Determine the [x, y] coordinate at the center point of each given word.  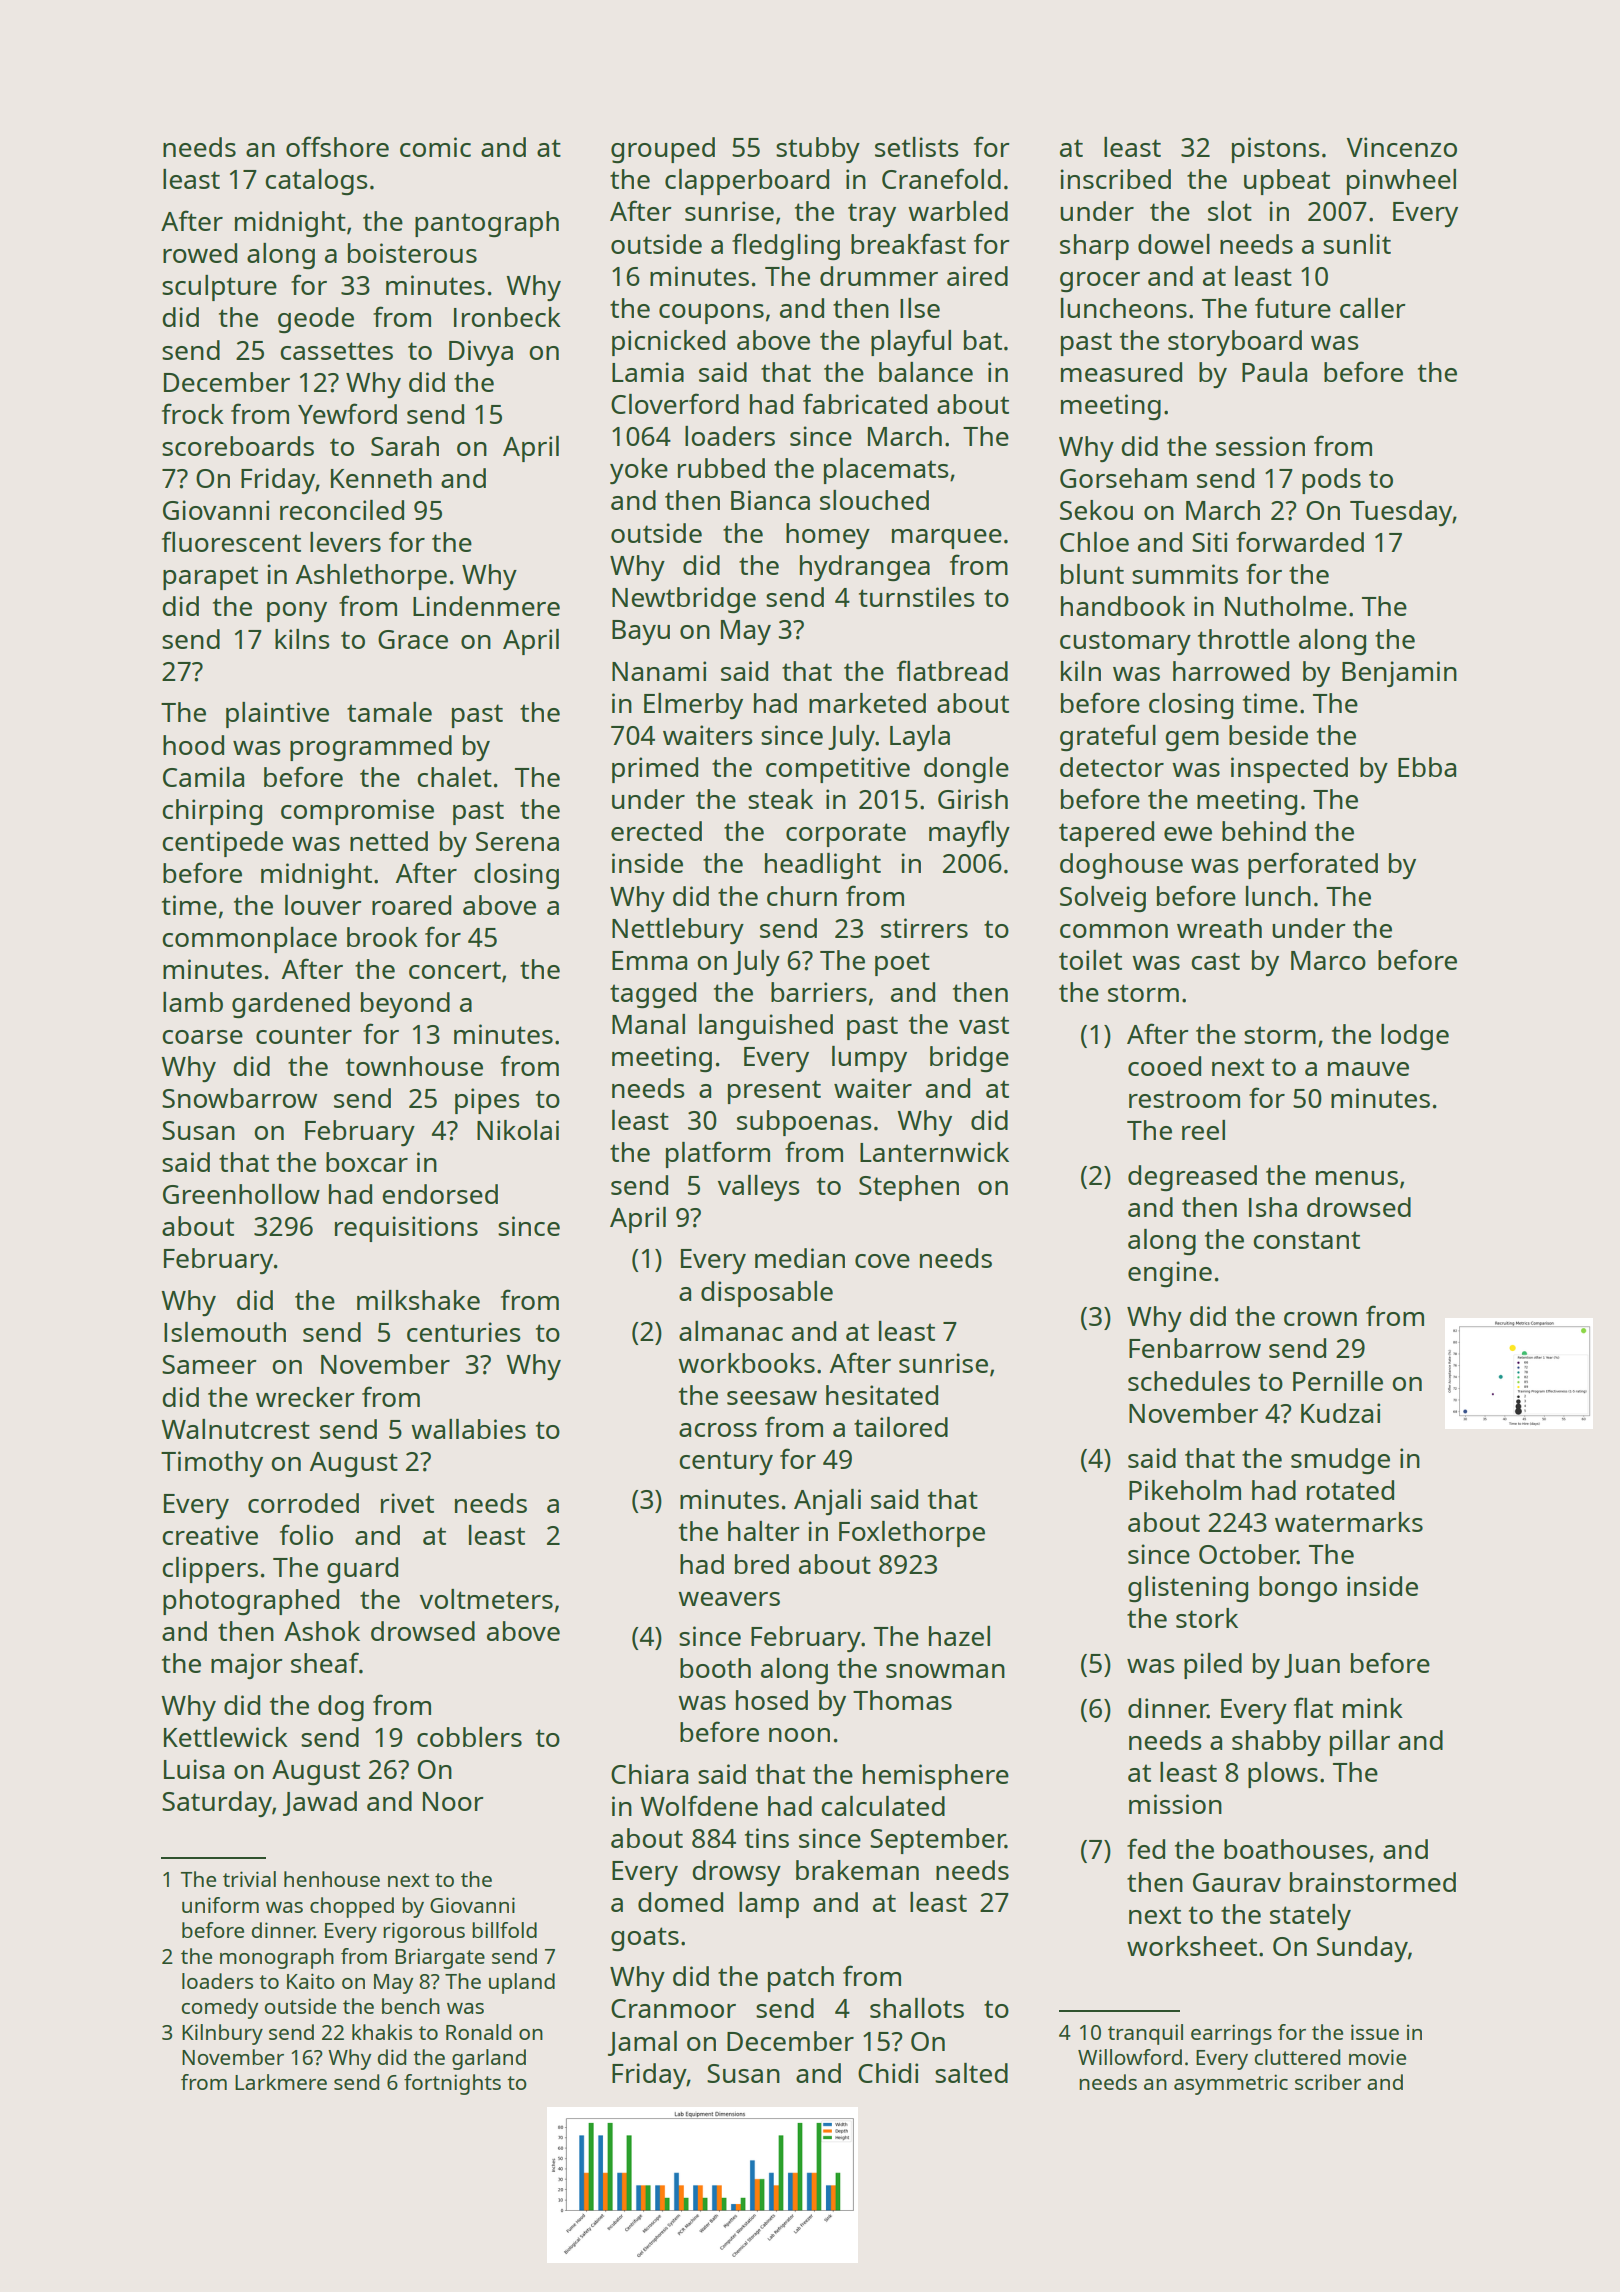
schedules [1189, 1381]
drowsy [736, 1873]
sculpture [219, 288]
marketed [867, 703]
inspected [1289, 770]
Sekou [1096, 510]
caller [1373, 308]
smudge [1340, 1461]
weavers [729, 1599]
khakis [382, 2032]
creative [210, 1535]
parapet [210, 578]
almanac [731, 1331]
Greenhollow [241, 1194]
